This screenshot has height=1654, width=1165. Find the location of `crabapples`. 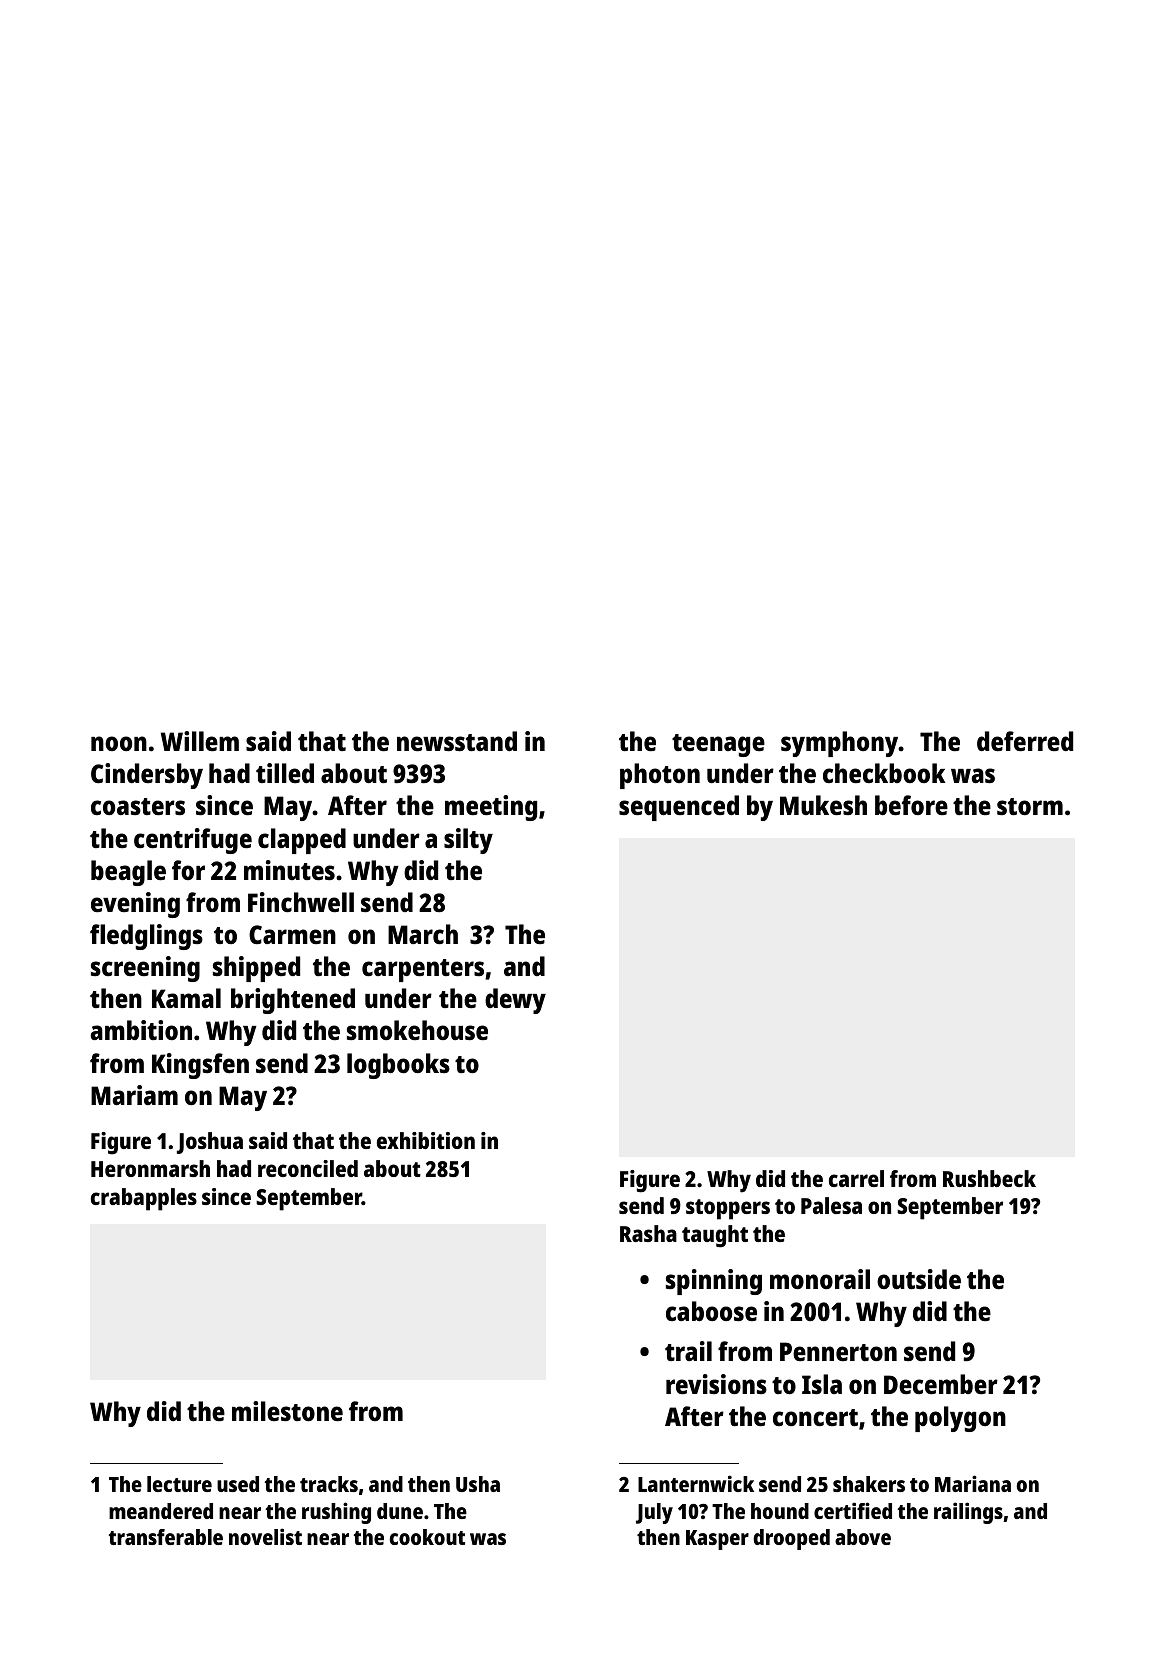

crabapples is located at coordinates (144, 1199).
